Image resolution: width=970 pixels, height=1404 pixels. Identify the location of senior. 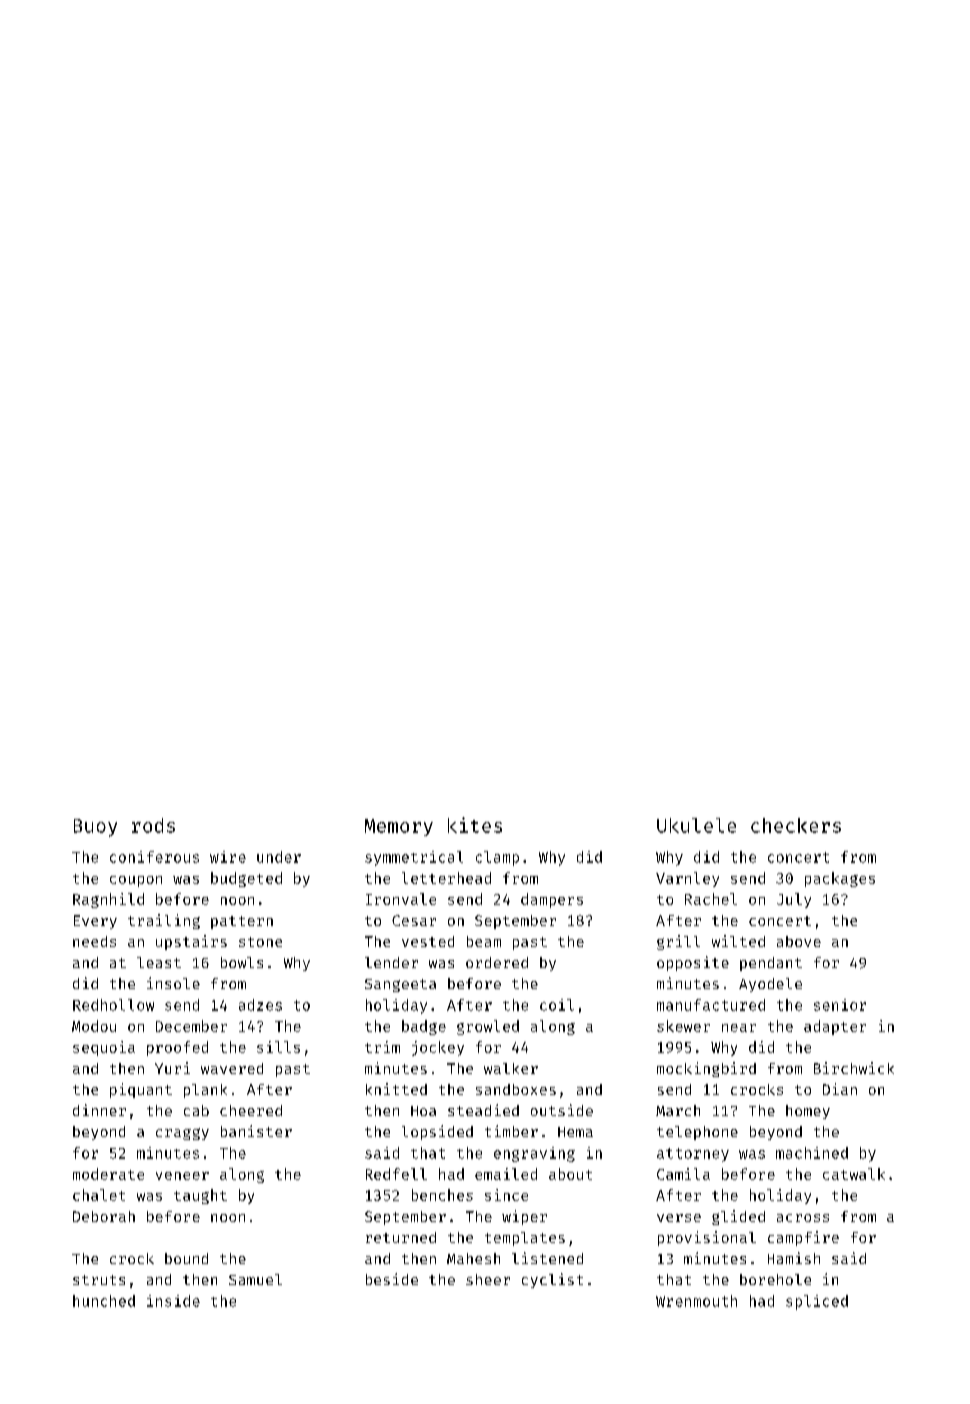
(840, 1005).
